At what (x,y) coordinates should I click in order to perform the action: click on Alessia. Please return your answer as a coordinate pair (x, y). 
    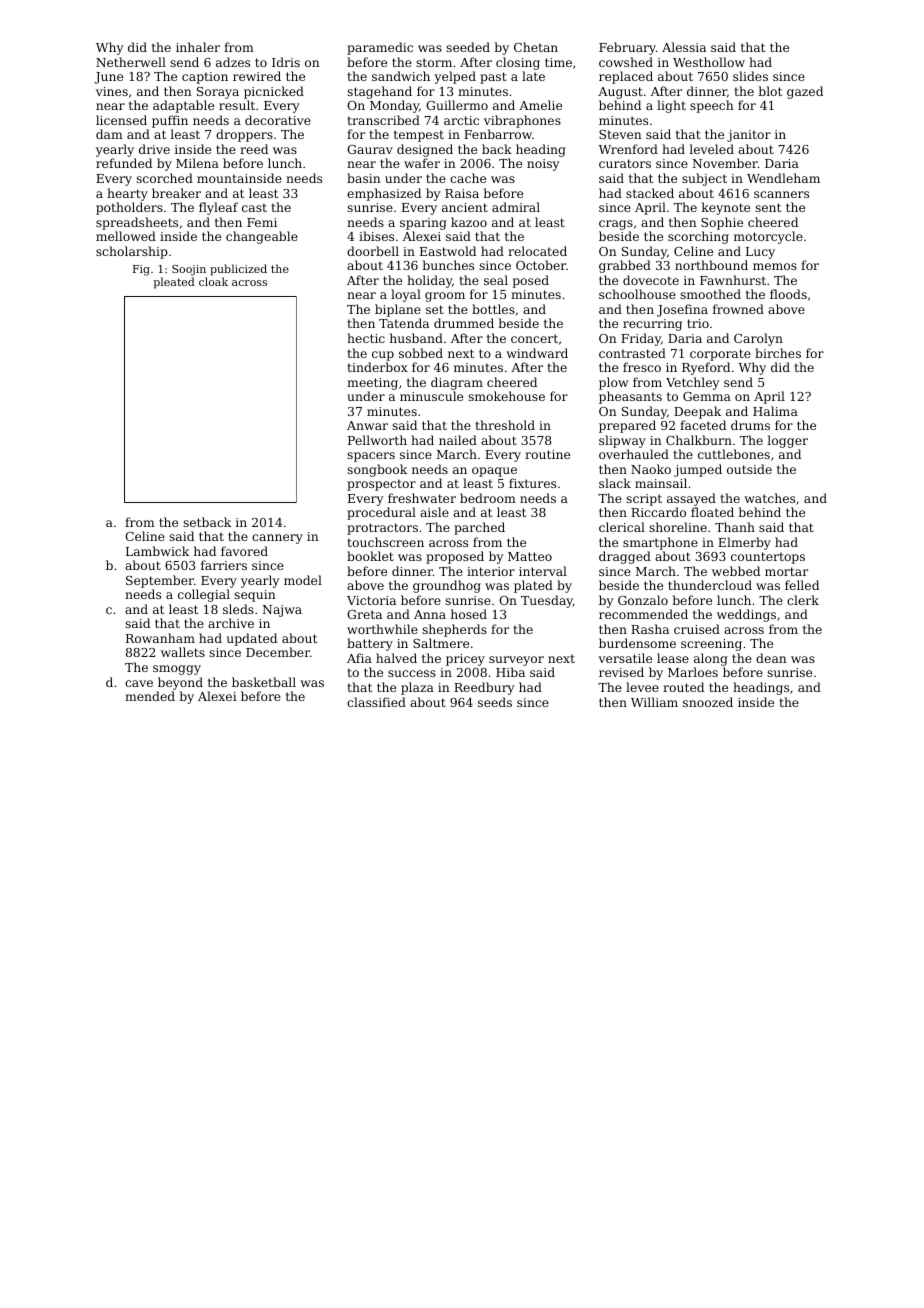
    Looking at the image, I should click on (684, 47).
